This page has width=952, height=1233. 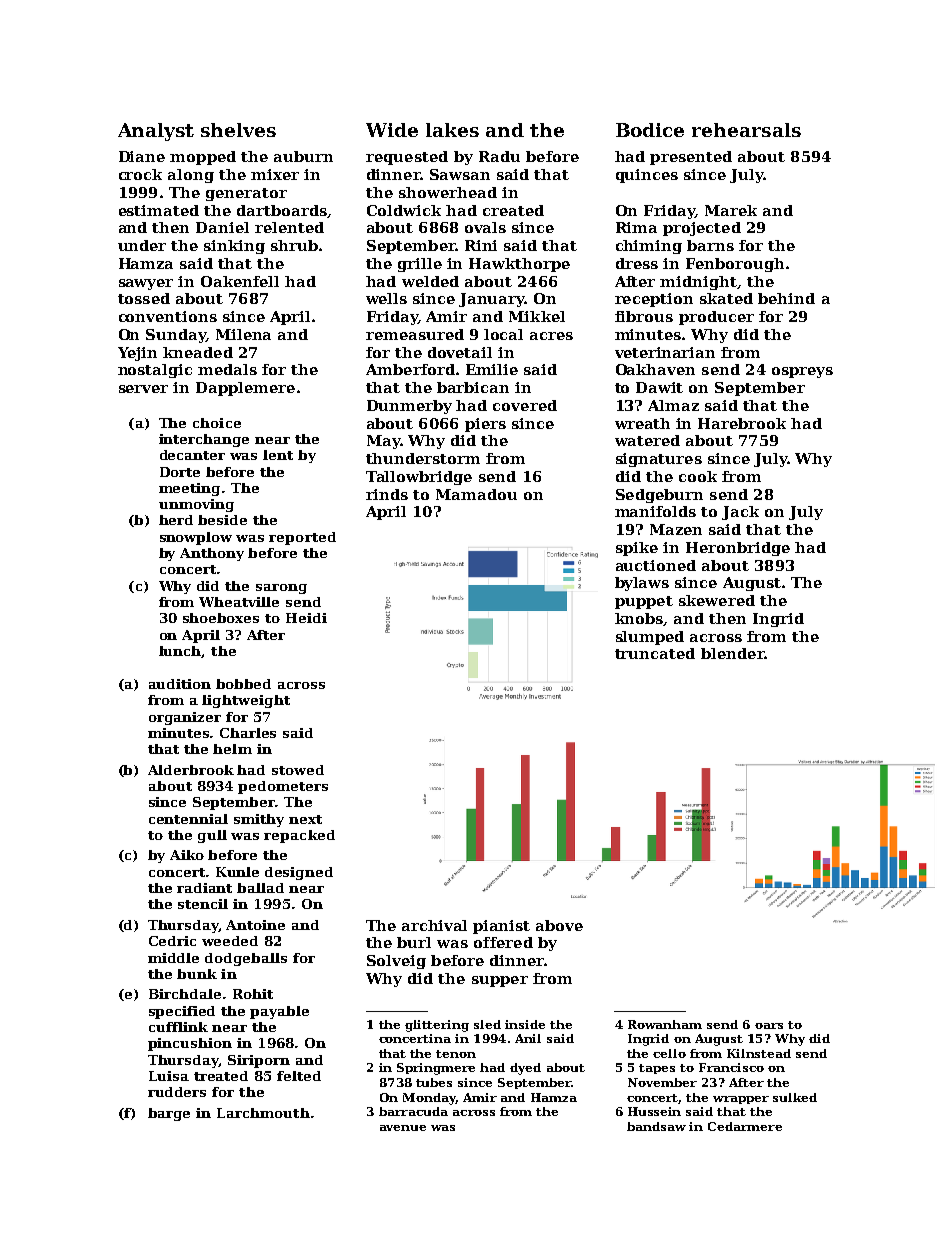 I want to click on lakes, so click(x=452, y=130).
